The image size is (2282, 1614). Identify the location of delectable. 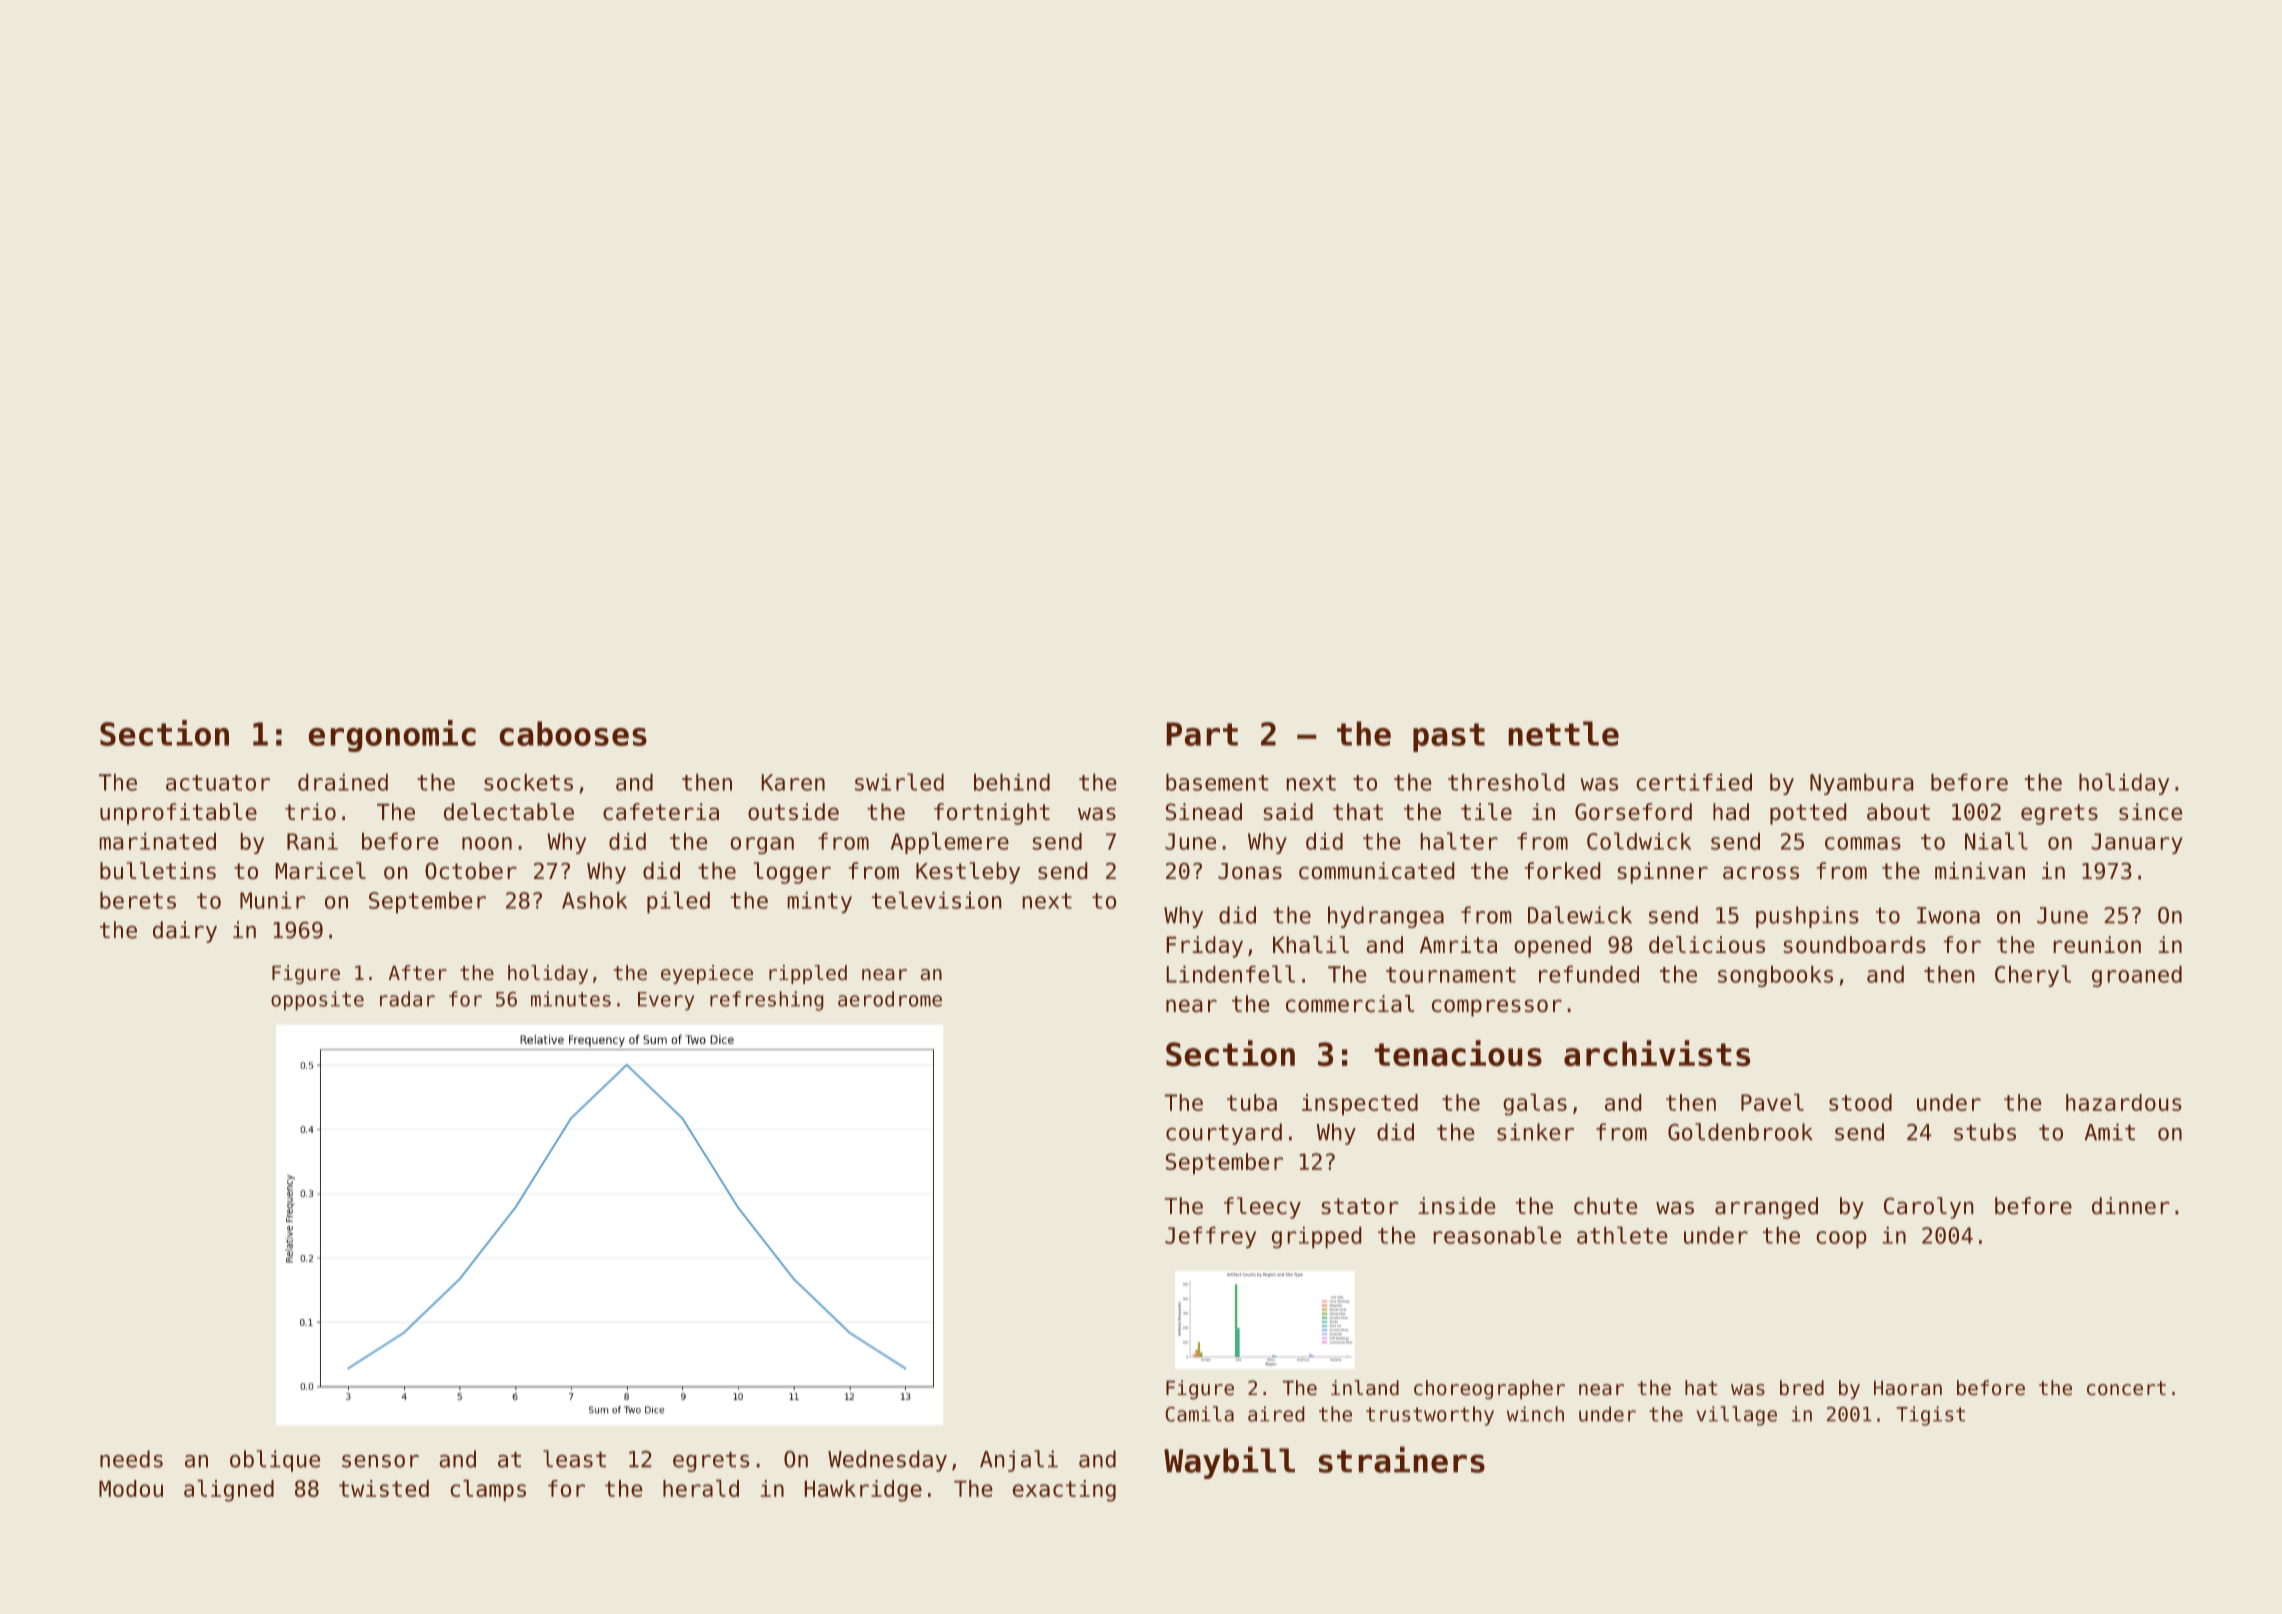
(509, 811).
